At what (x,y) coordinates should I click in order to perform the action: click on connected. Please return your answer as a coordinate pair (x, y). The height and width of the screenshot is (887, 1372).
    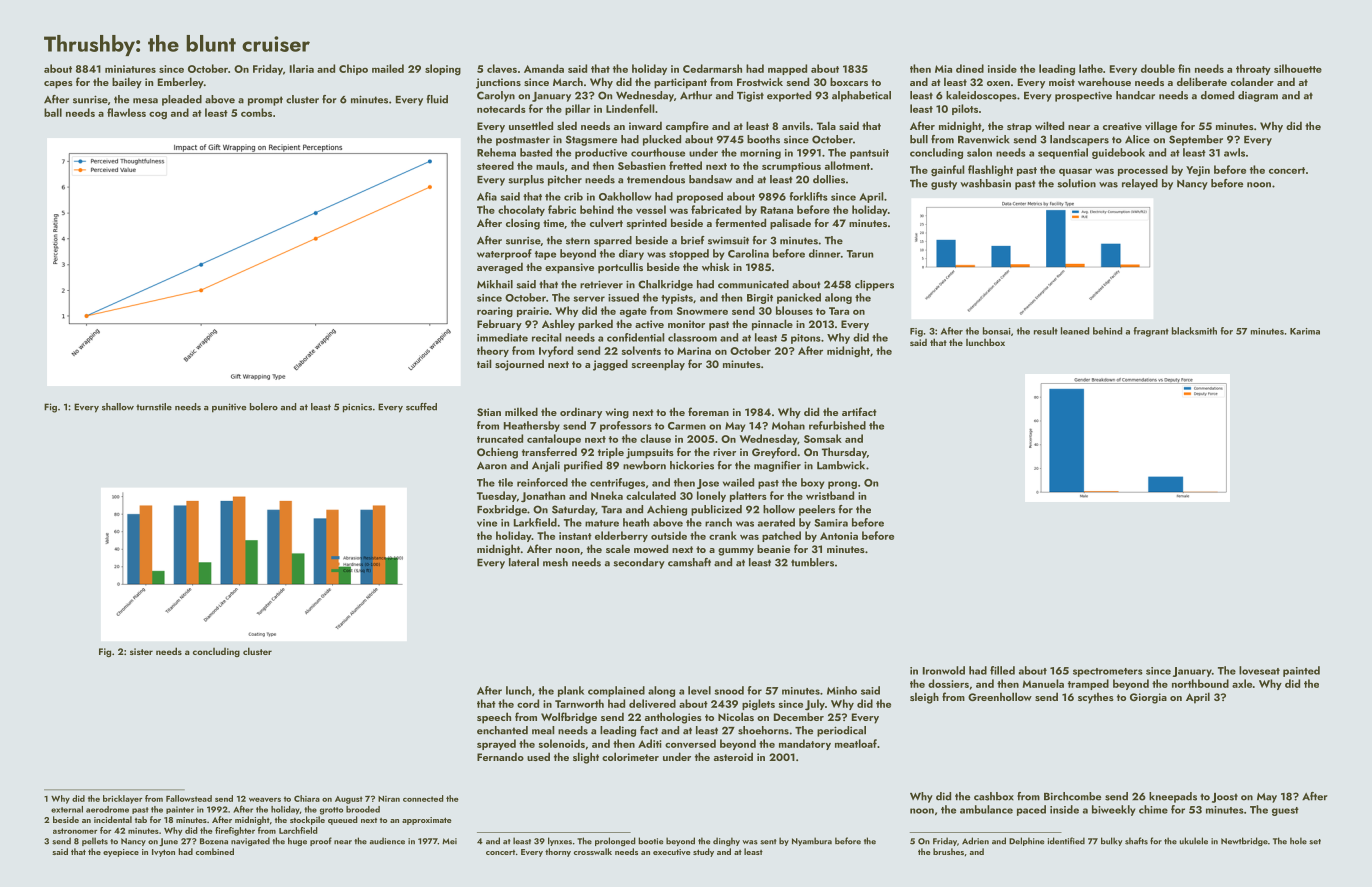
    Looking at the image, I should click on (423, 798).
